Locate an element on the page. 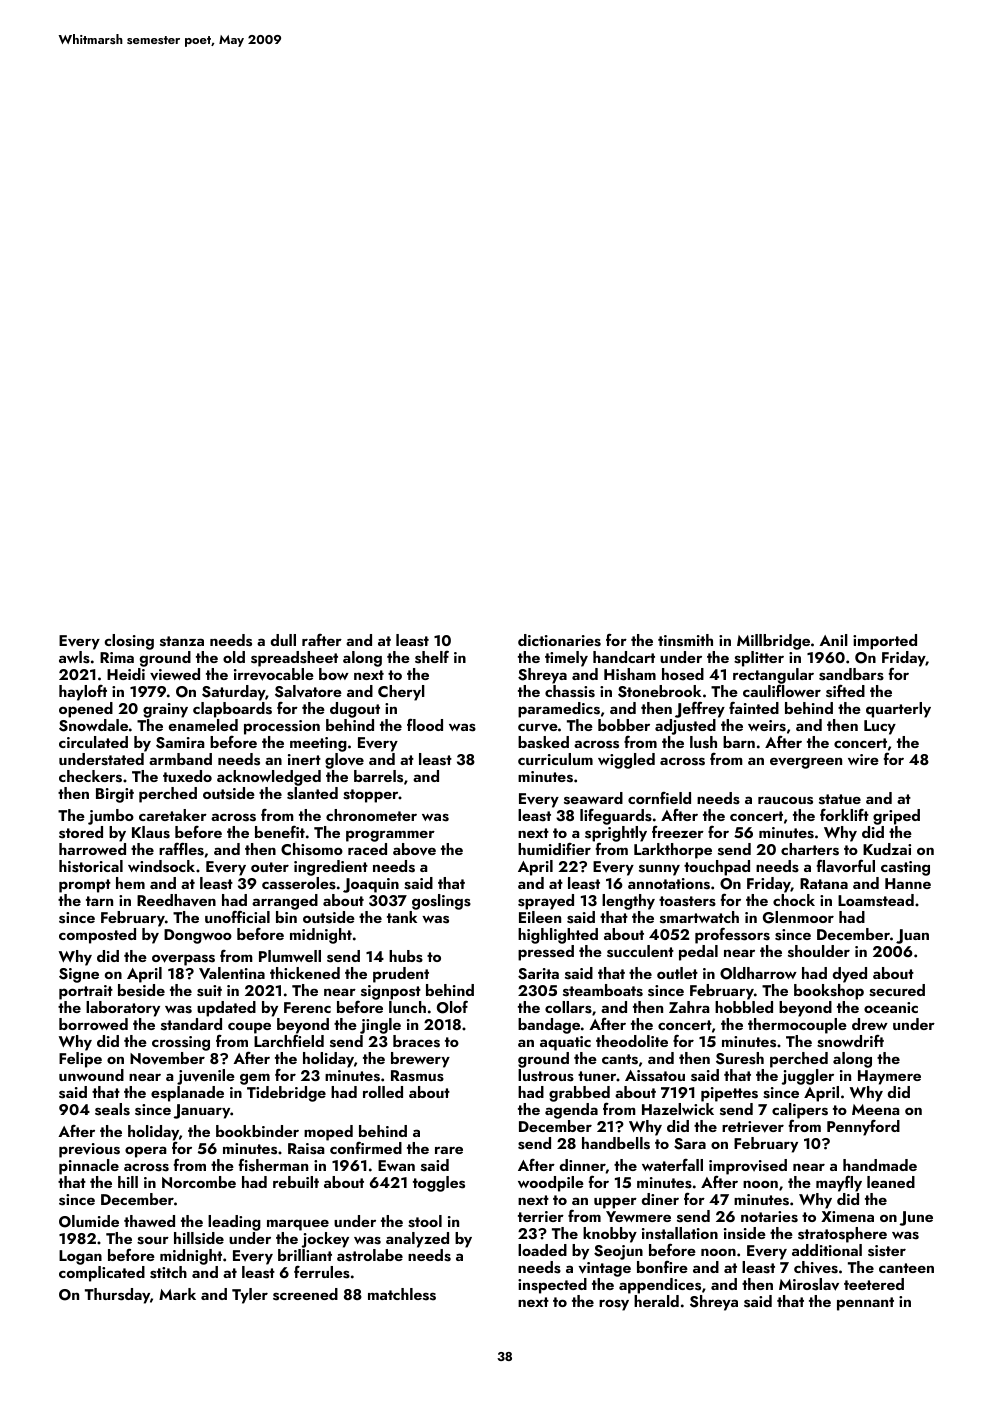 This page has height=1412, width=994. retriever is located at coordinates (753, 1127).
